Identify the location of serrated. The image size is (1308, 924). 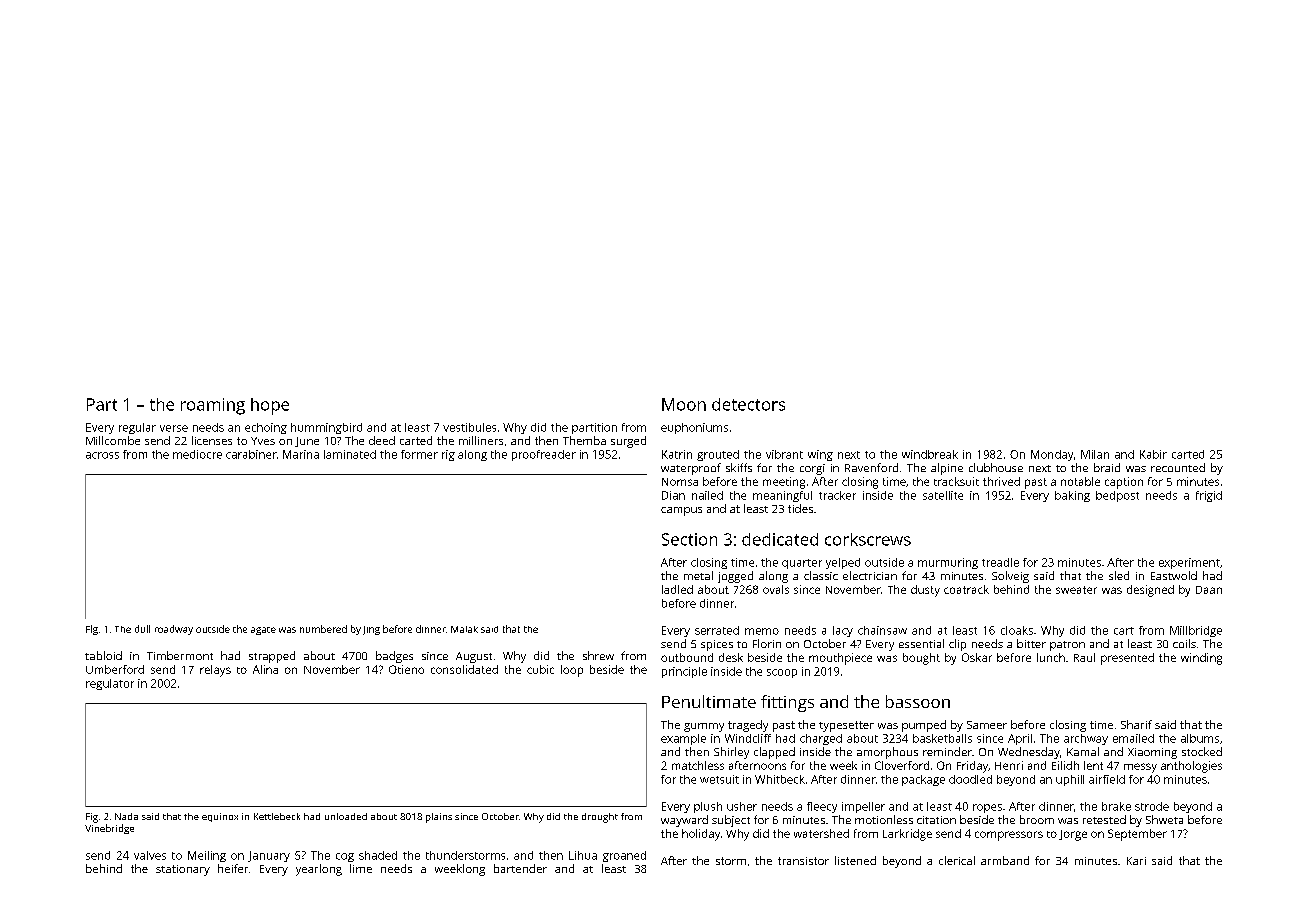
(717, 630).
